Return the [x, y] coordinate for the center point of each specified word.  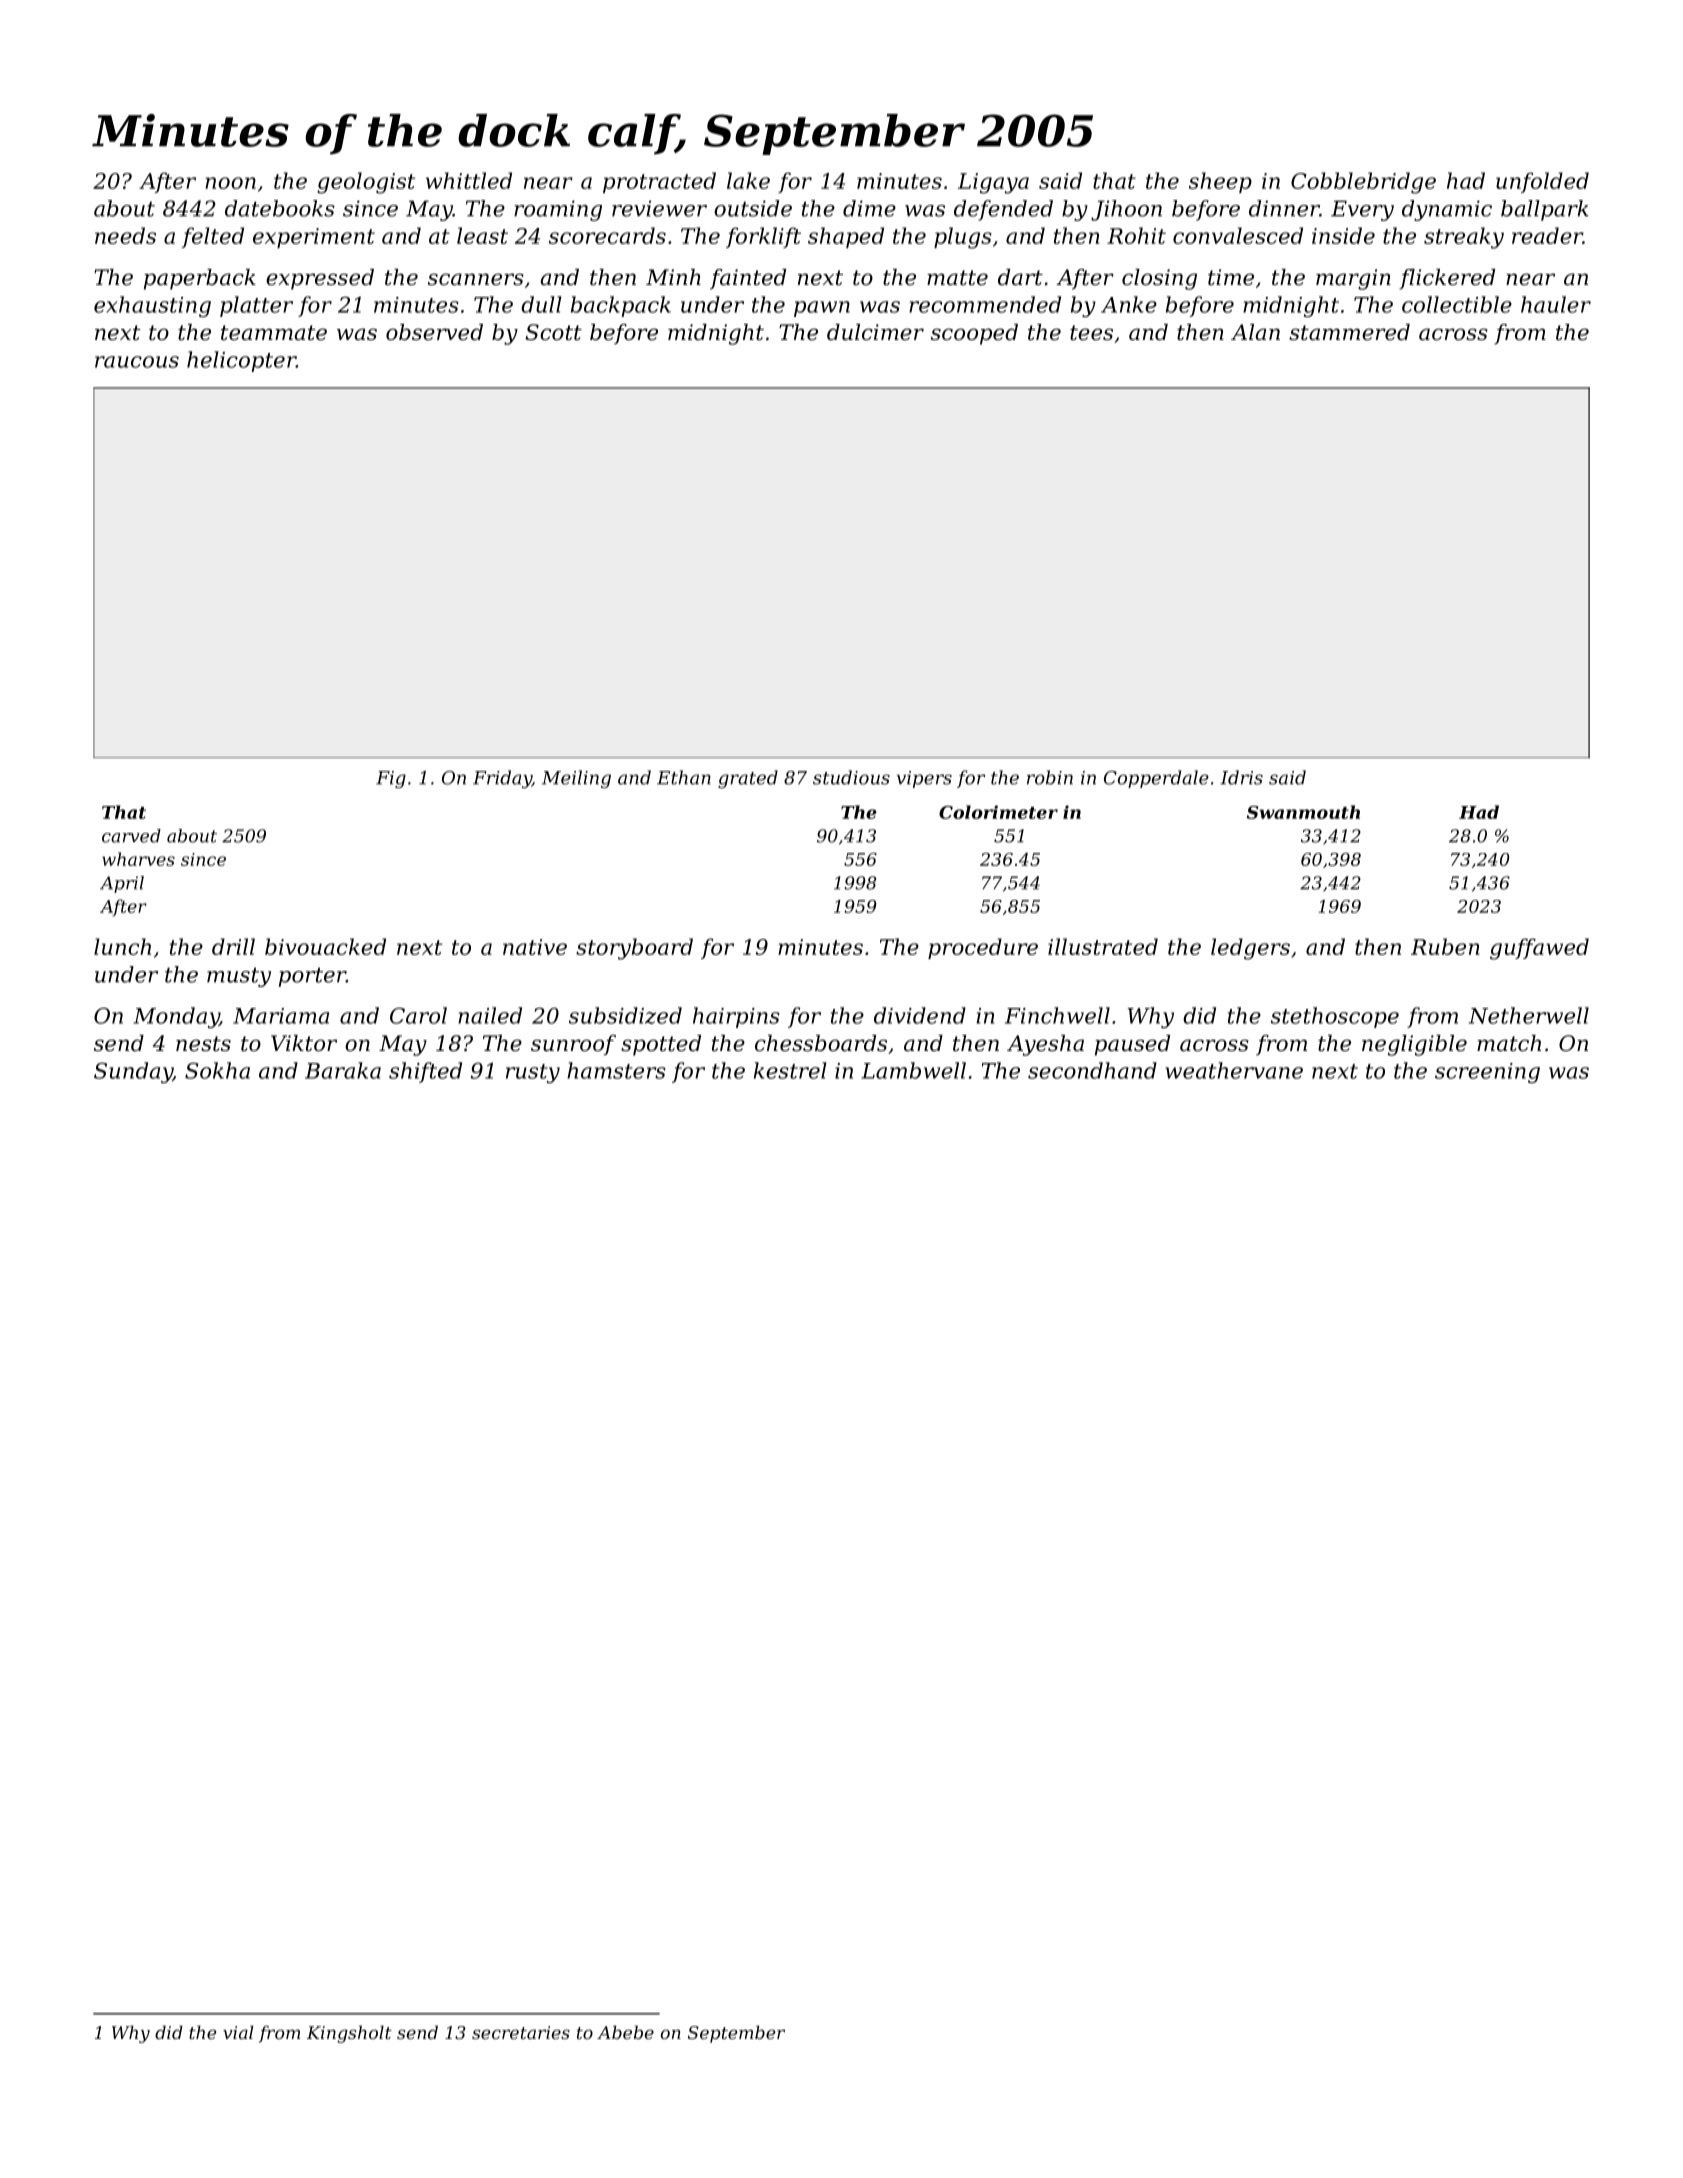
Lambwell [913, 1070]
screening [1487, 1073]
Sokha [217, 1070]
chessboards [821, 1043]
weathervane [1234, 1070]
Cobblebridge [1363, 183]
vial [238, 2032]
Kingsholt [349, 2034]
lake [748, 180]
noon [230, 183]
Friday [502, 779]
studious [851, 777]
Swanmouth [1303, 812]
